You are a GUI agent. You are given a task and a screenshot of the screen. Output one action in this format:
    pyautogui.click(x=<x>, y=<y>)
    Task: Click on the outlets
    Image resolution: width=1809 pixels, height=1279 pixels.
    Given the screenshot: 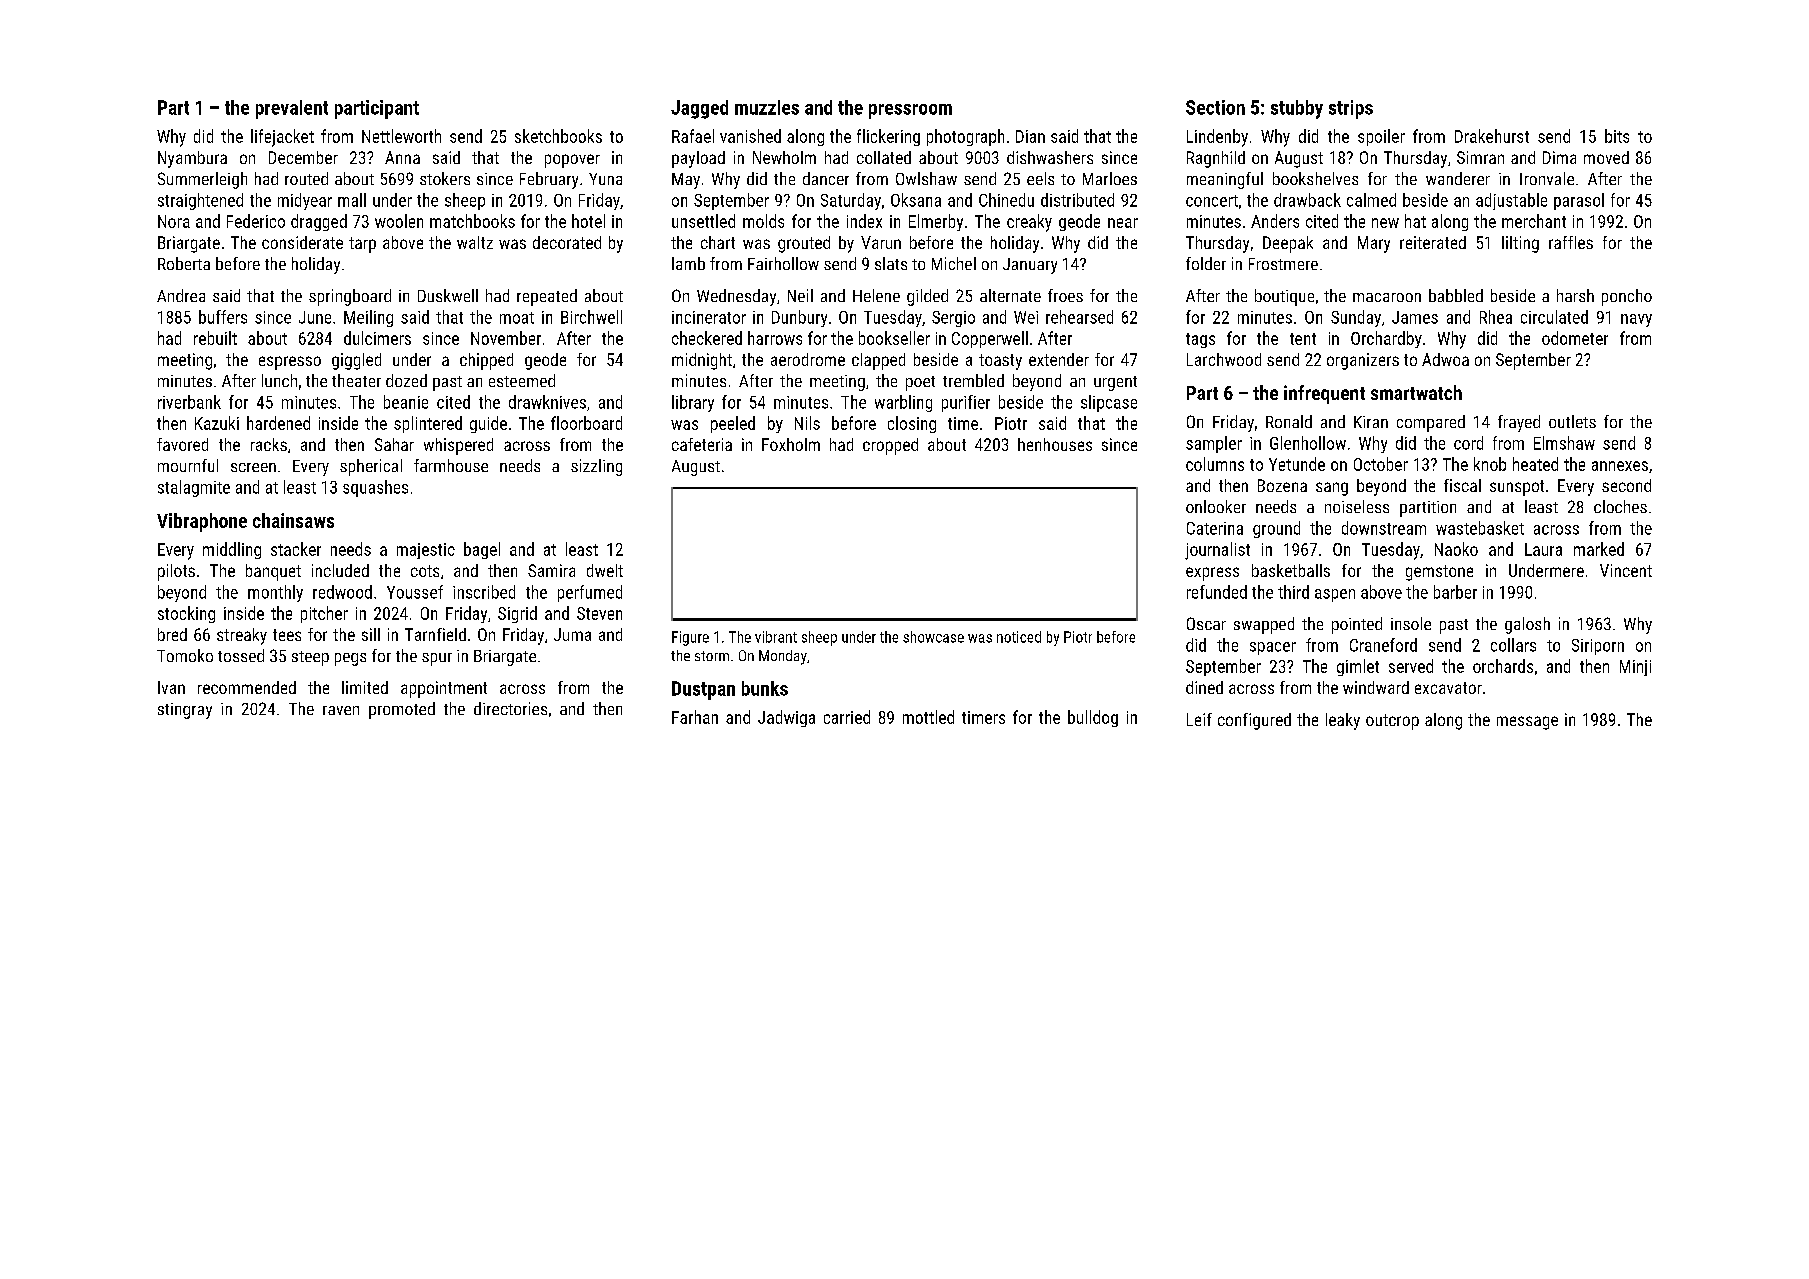 What is the action you would take?
    pyautogui.click(x=1572, y=421)
